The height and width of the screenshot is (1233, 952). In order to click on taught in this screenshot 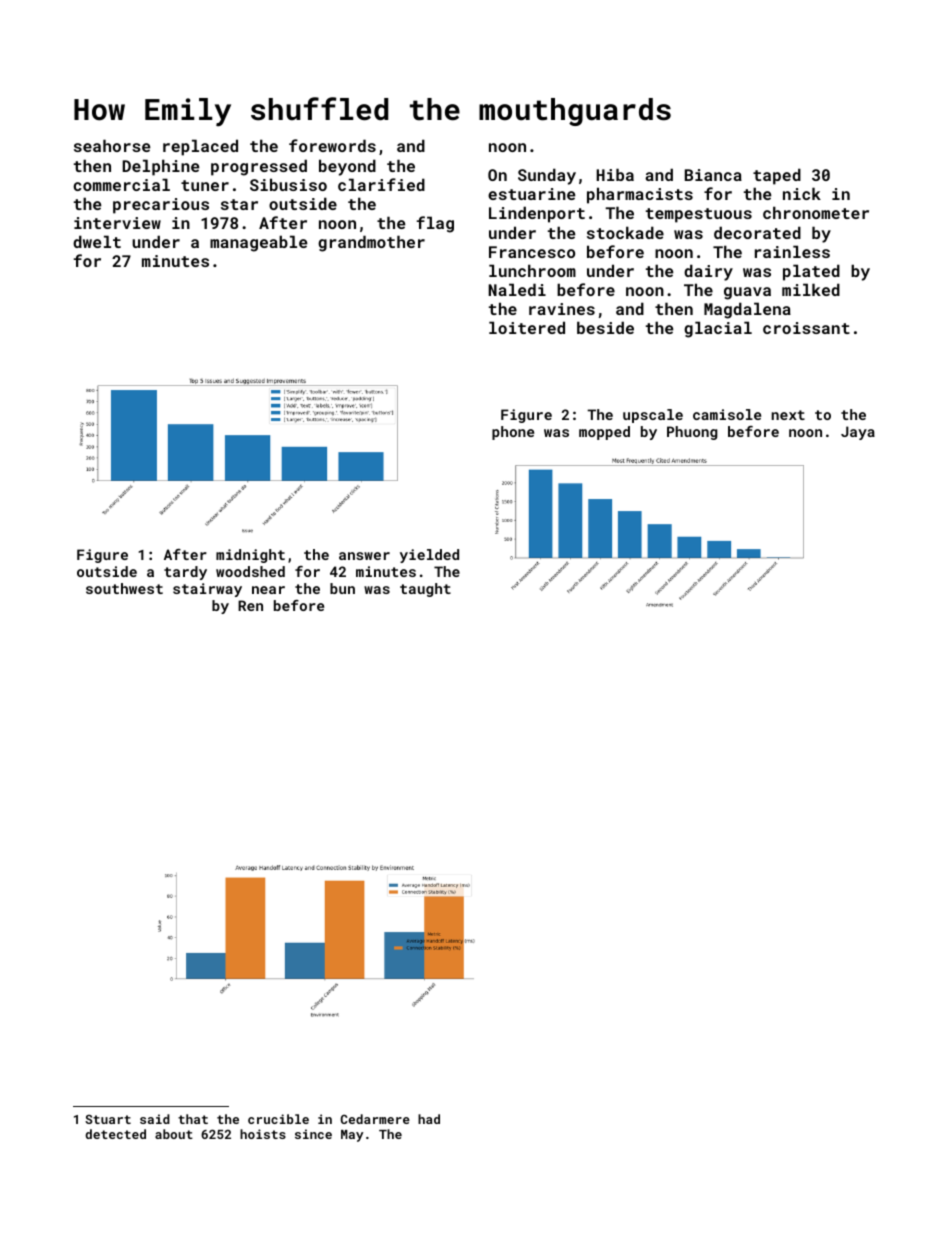, I will do `click(425, 590)`.
